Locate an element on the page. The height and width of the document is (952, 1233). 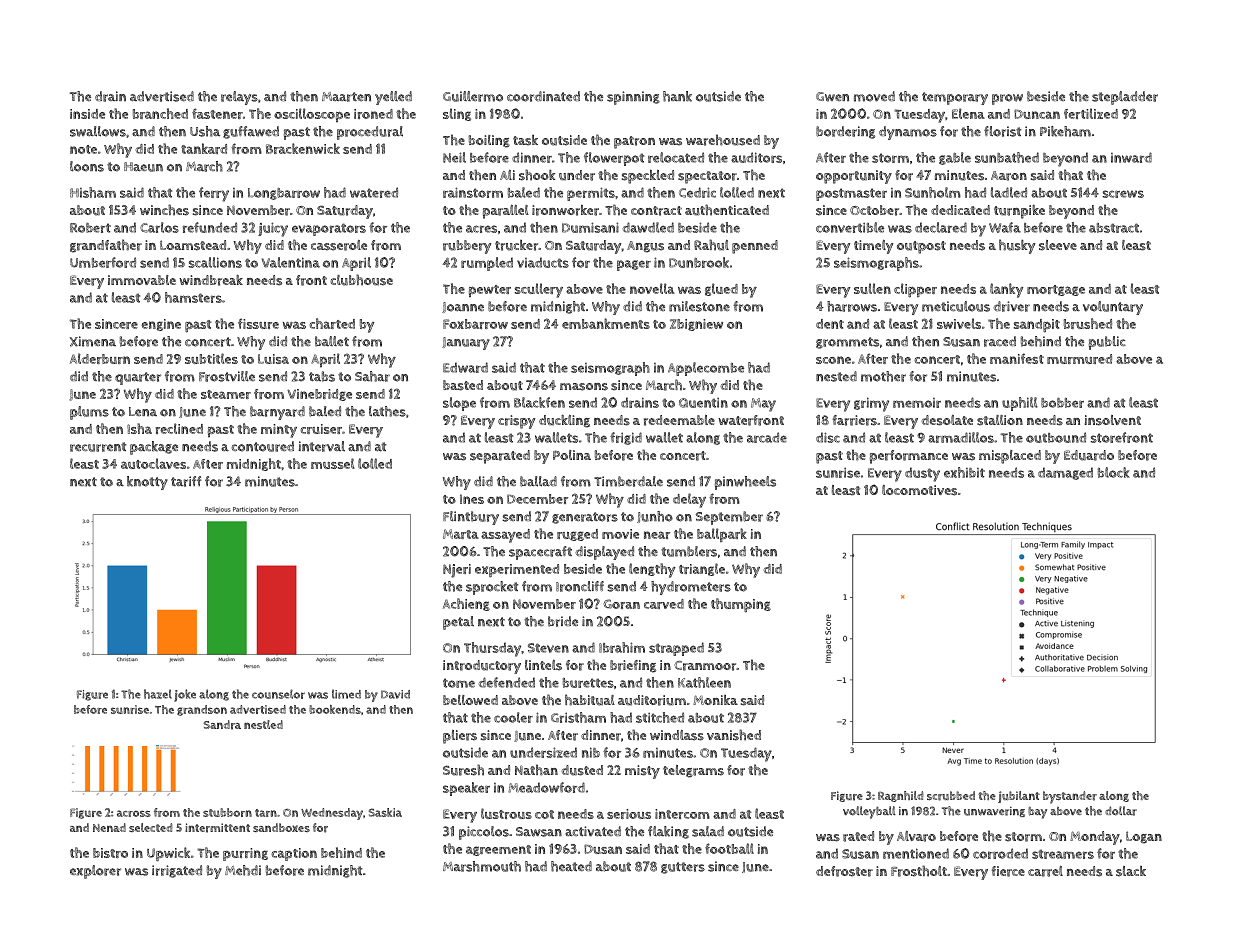
masons is located at coordinates (584, 387).
